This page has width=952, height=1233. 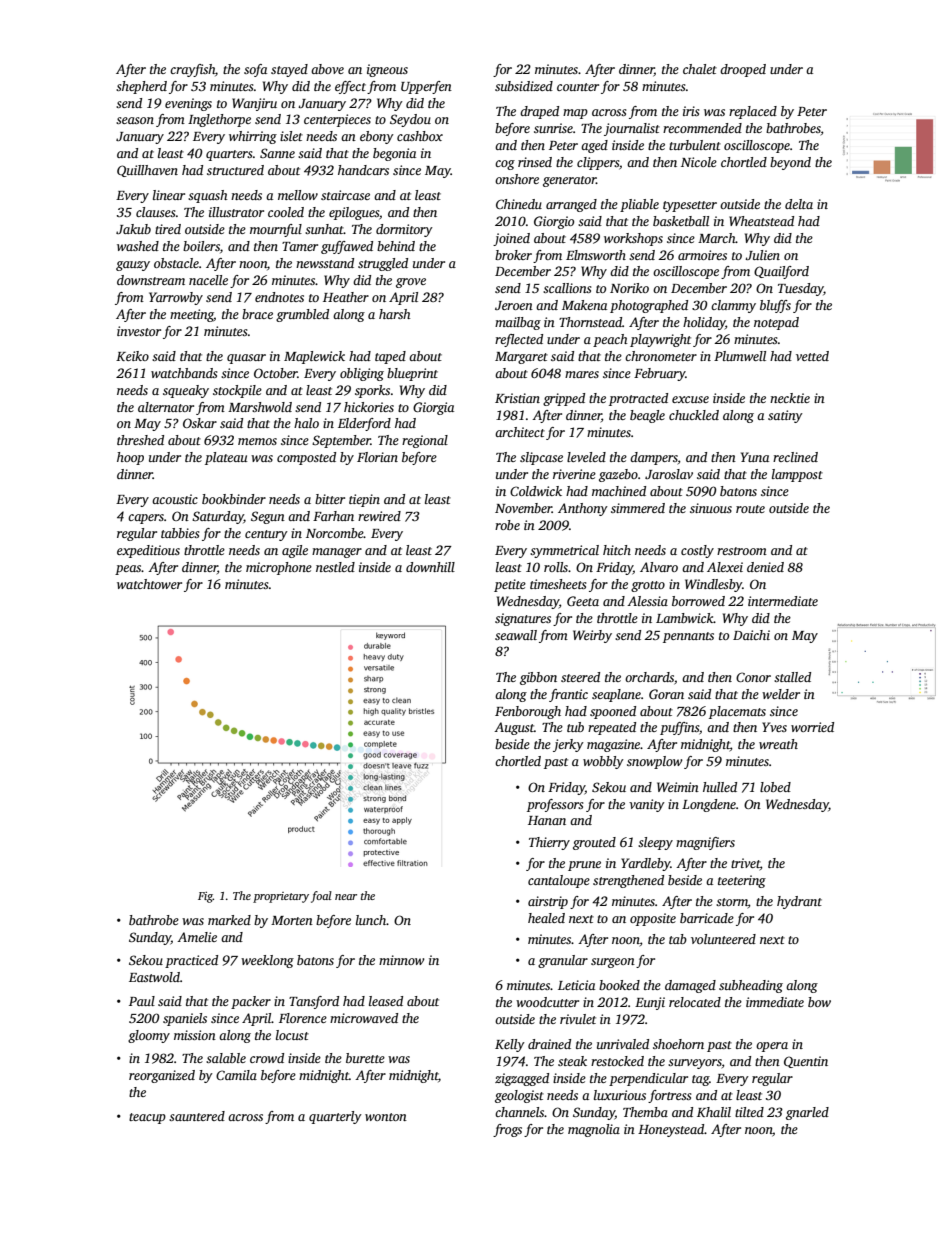 I want to click on Honeystead, so click(x=671, y=1130).
